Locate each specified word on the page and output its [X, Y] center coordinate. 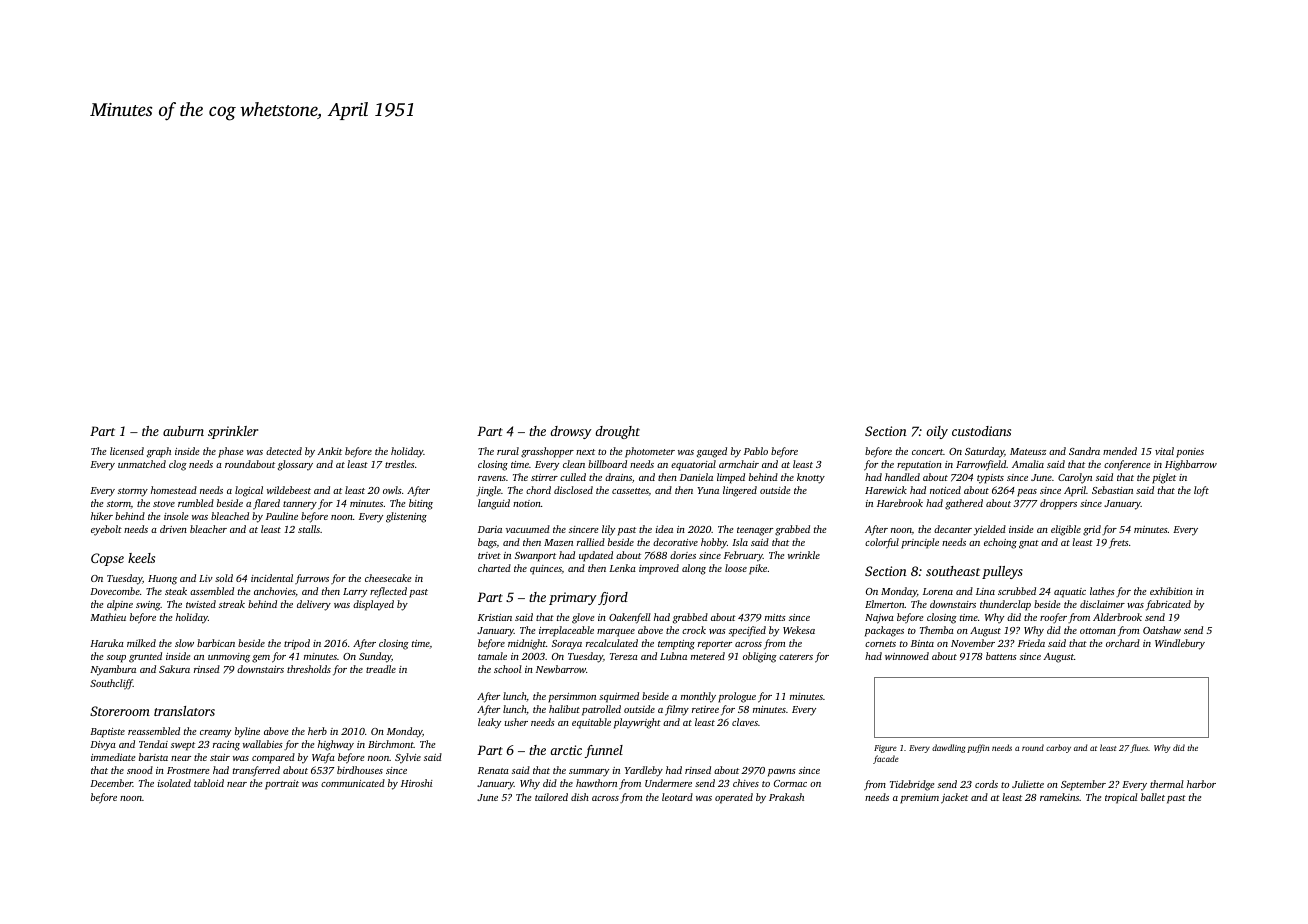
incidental [272, 578]
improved [659, 569]
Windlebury [1180, 644]
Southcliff [111, 684]
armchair [739, 464]
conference [1127, 465]
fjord [613, 598]
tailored [551, 797]
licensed [127, 451]
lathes [1102, 591]
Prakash [786, 797]
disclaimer [1102, 604]
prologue [737, 697]
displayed [373, 605]
